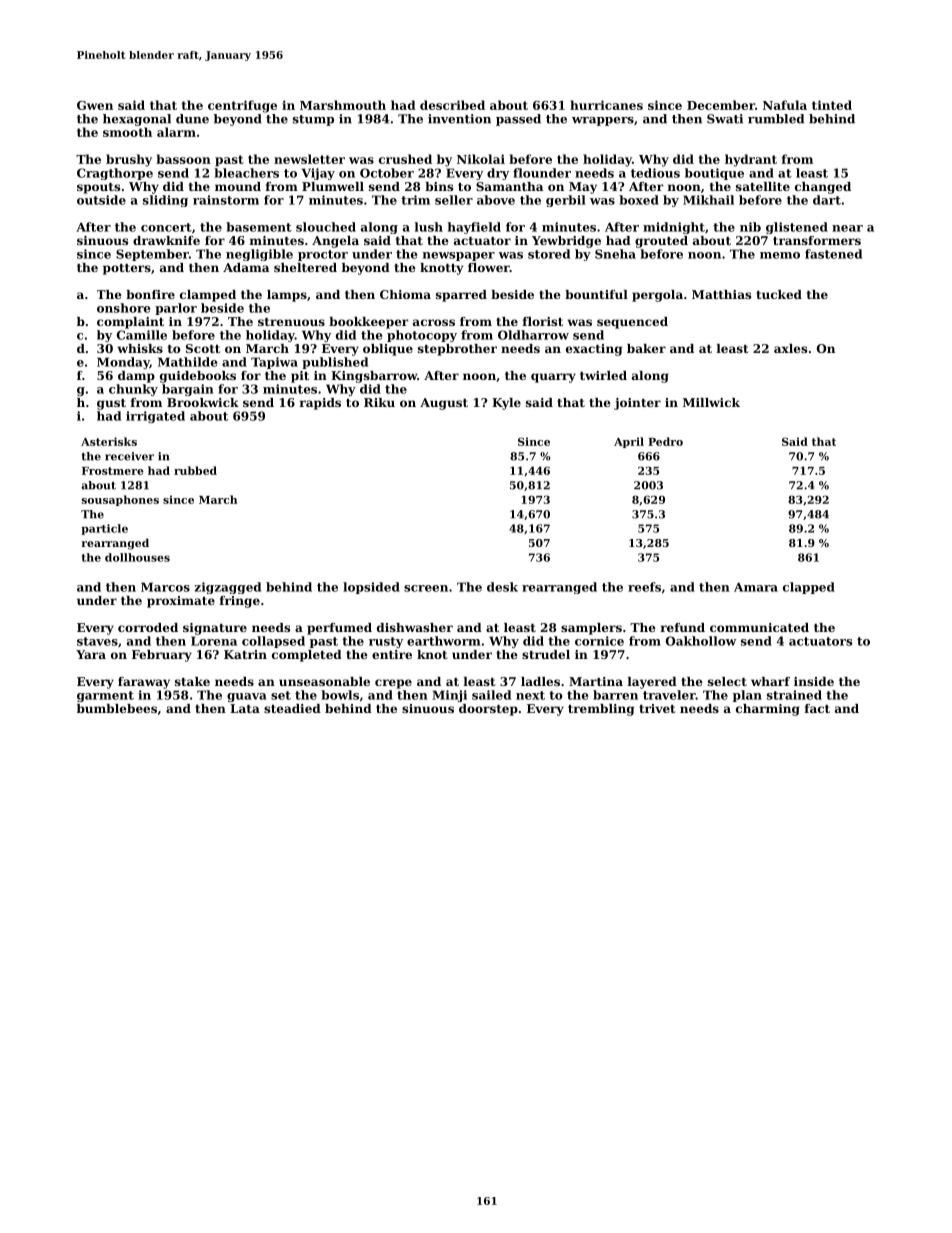 This image has height=1233, width=952. What do you see at coordinates (496, 200) in the image?
I see `above` at bounding box center [496, 200].
